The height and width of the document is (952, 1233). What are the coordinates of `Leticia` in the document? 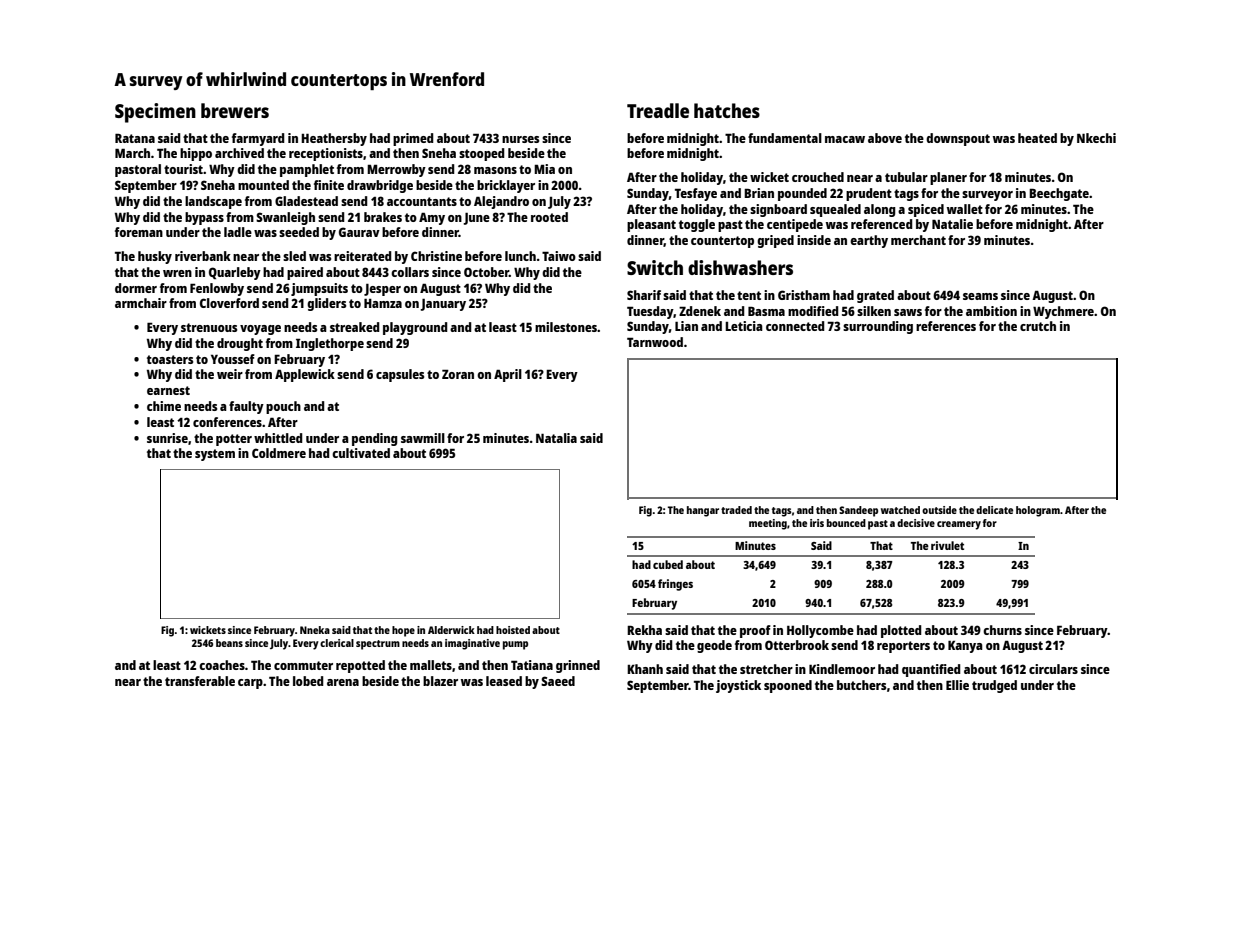 It's located at (744, 326).
